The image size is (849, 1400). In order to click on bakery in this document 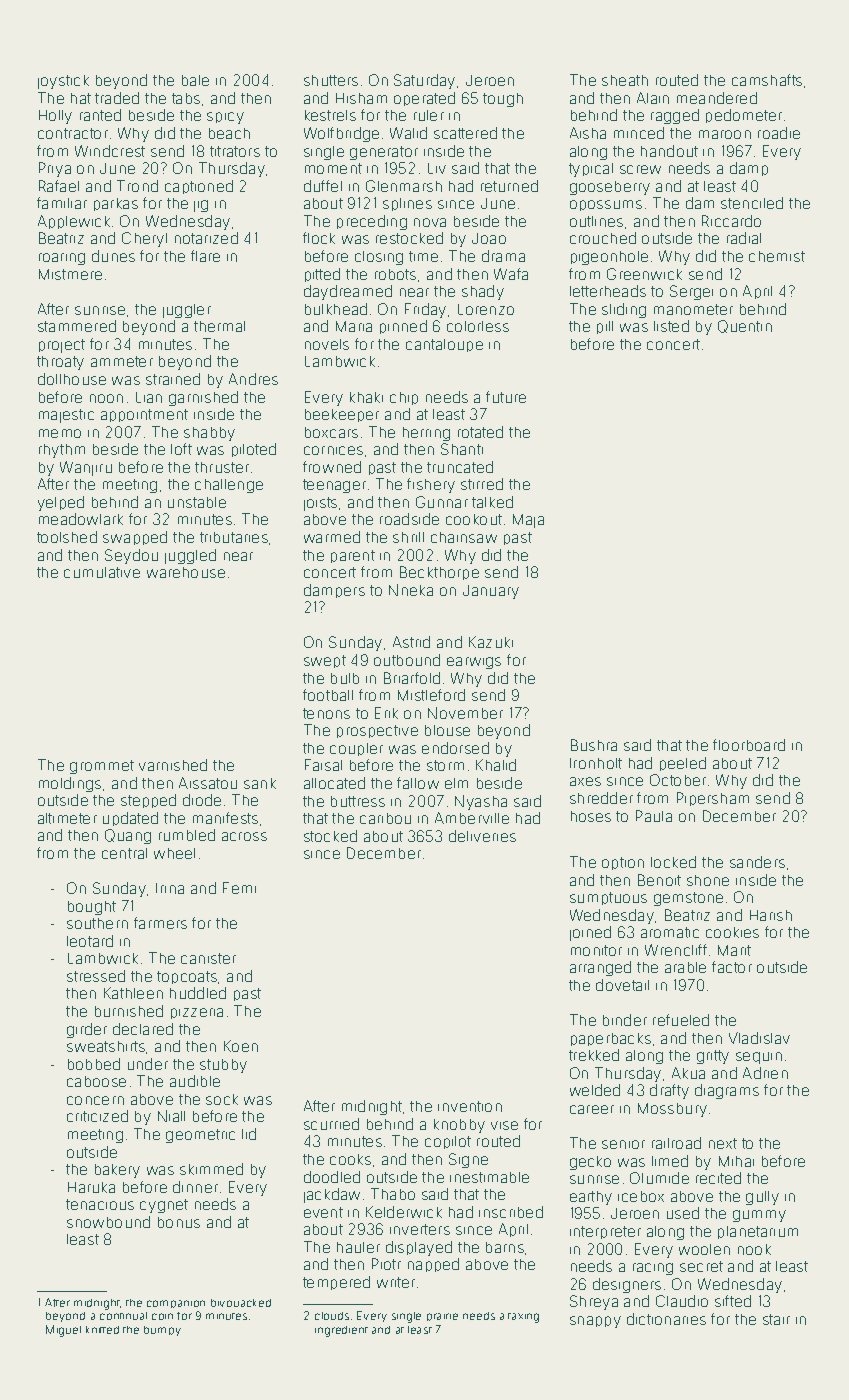, I will do `click(117, 1171)`.
